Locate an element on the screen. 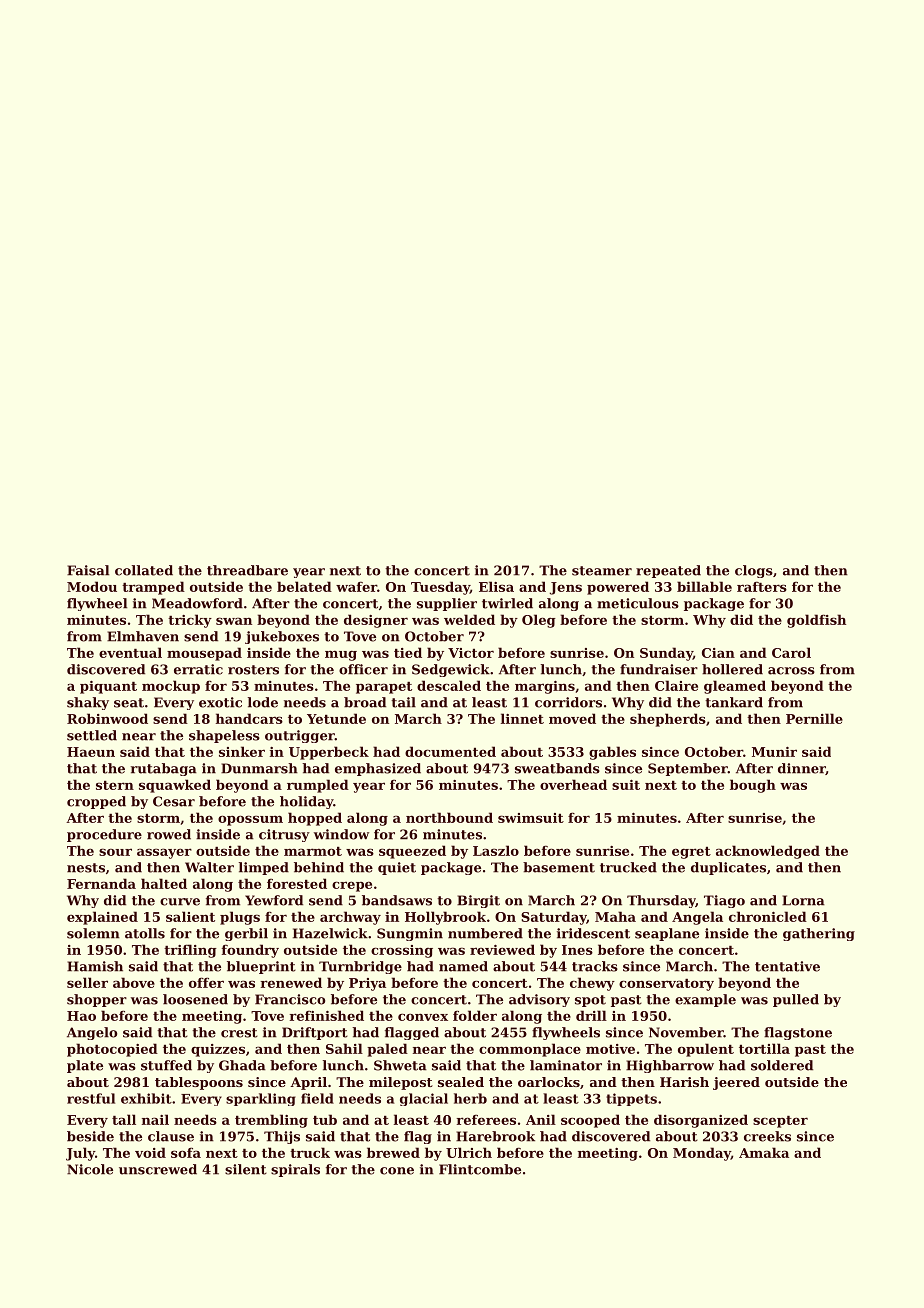  sparkling is located at coordinates (261, 1099).
